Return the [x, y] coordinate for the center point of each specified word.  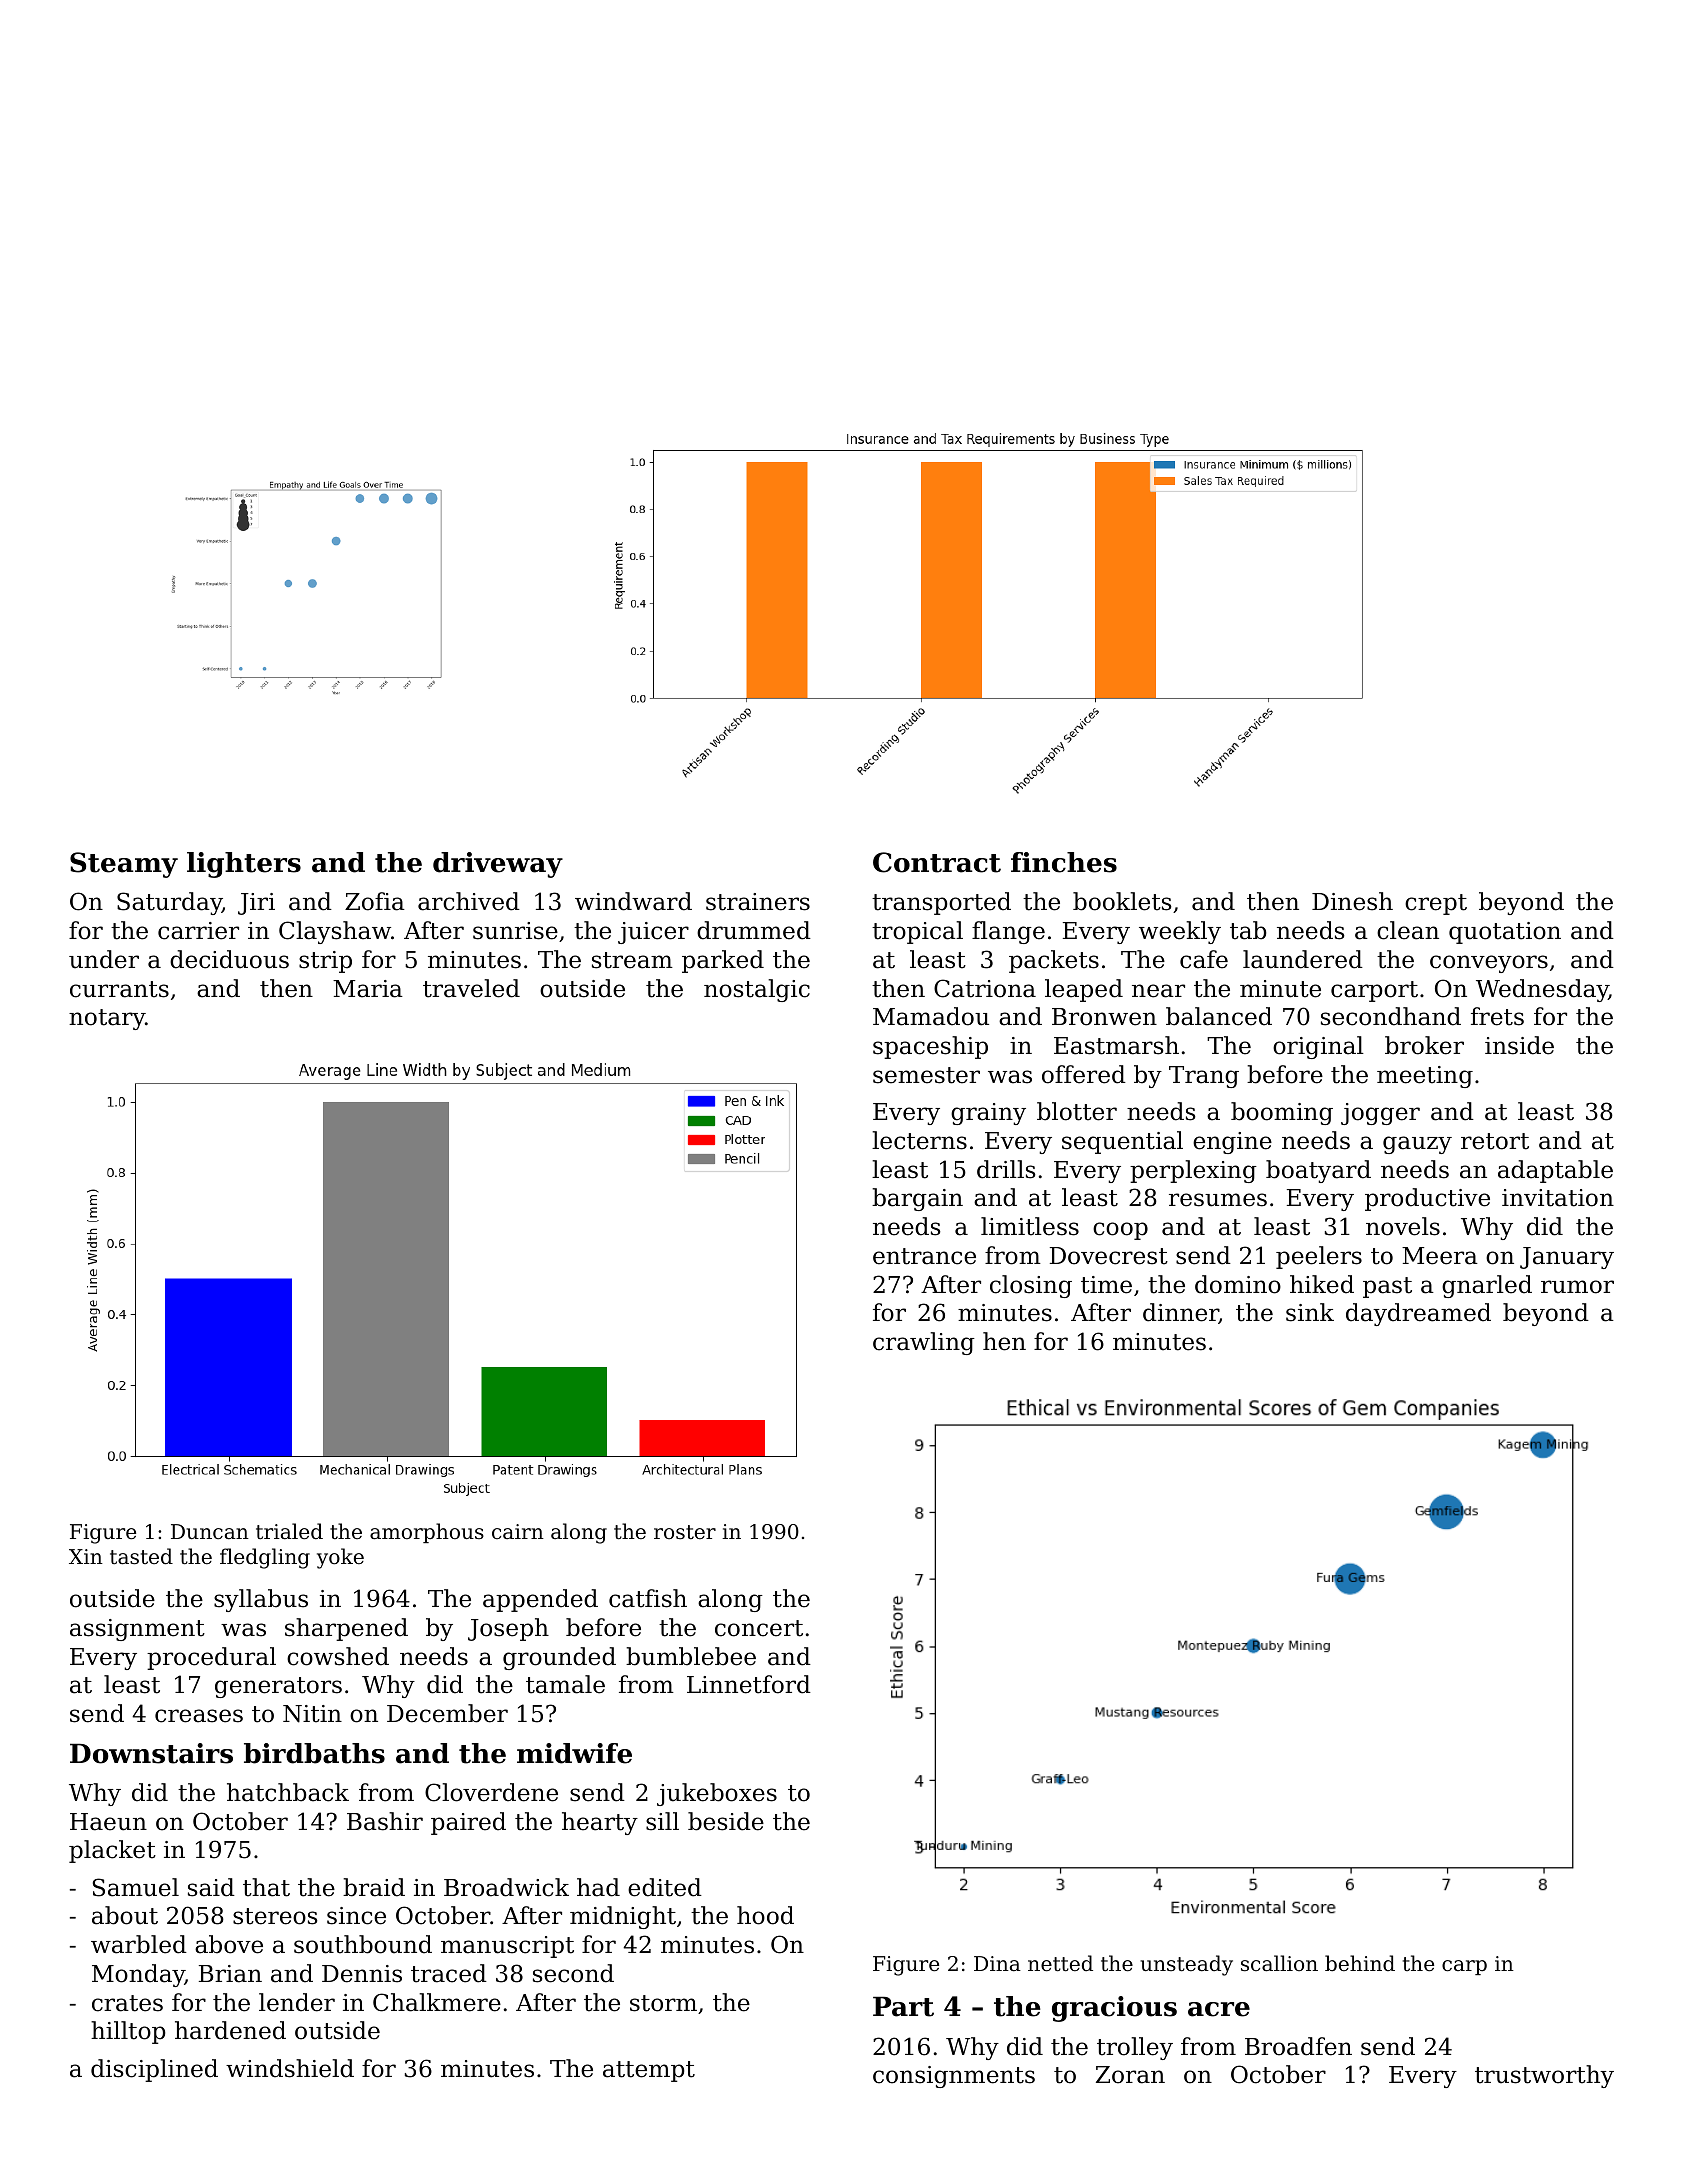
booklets [1122, 901]
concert [759, 1628]
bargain [917, 1199]
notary [107, 1019]
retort [1495, 1141]
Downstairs [151, 1753]
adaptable [1555, 1171]
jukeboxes [717, 1794]
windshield [290, 2068]
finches [1064, 862]
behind [1360, 1963]
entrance [924, 1256]
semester [926, 1075]
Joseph [508, 1629]
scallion [1279, 1963]
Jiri [256, 904]
